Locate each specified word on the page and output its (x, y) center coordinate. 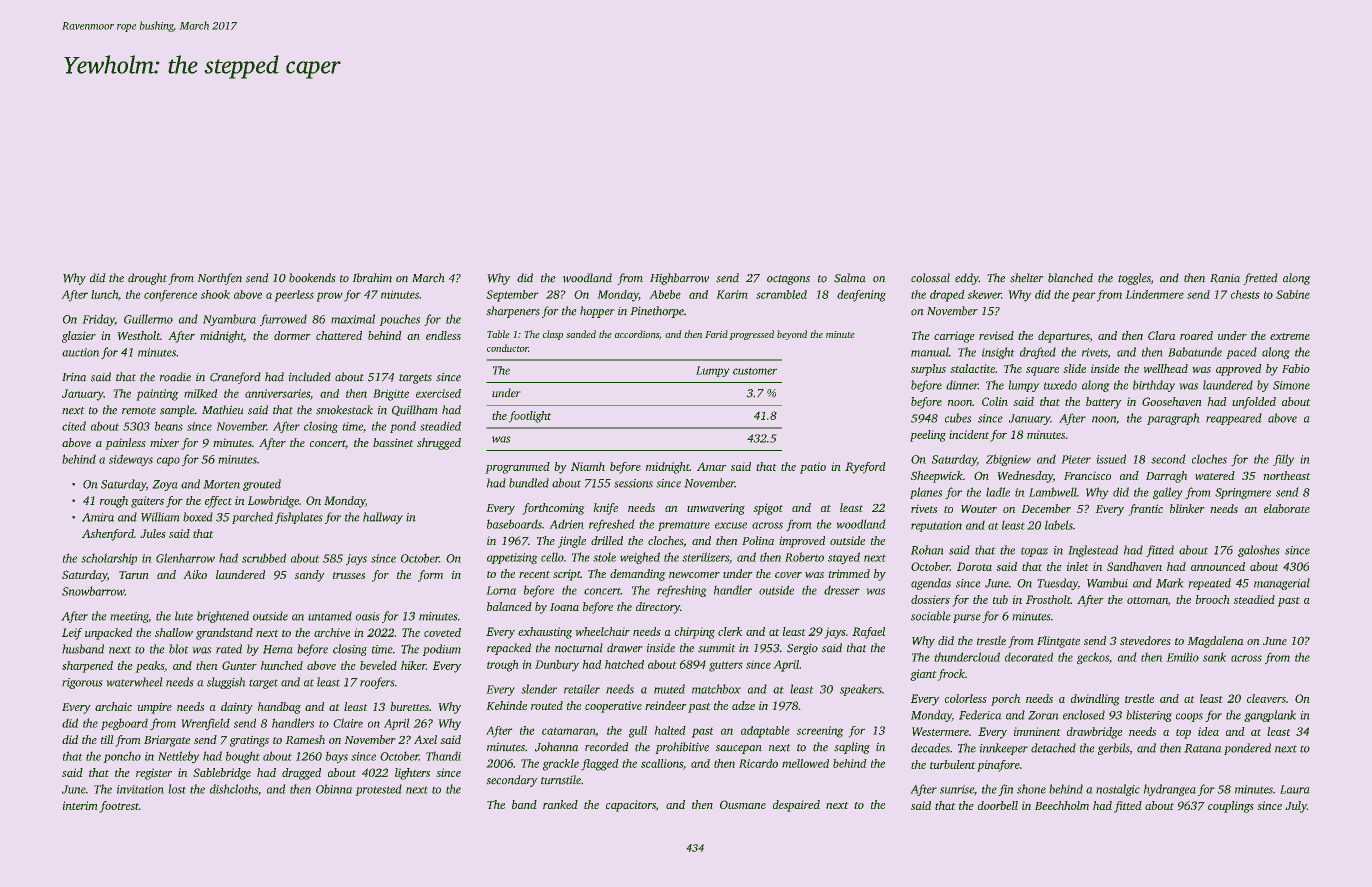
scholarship (109, 559)
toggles (1134, 279)
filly (1283, 460)
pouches (400, 320)
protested (379, 790)
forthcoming (553, 509)
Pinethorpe (657, 312)
